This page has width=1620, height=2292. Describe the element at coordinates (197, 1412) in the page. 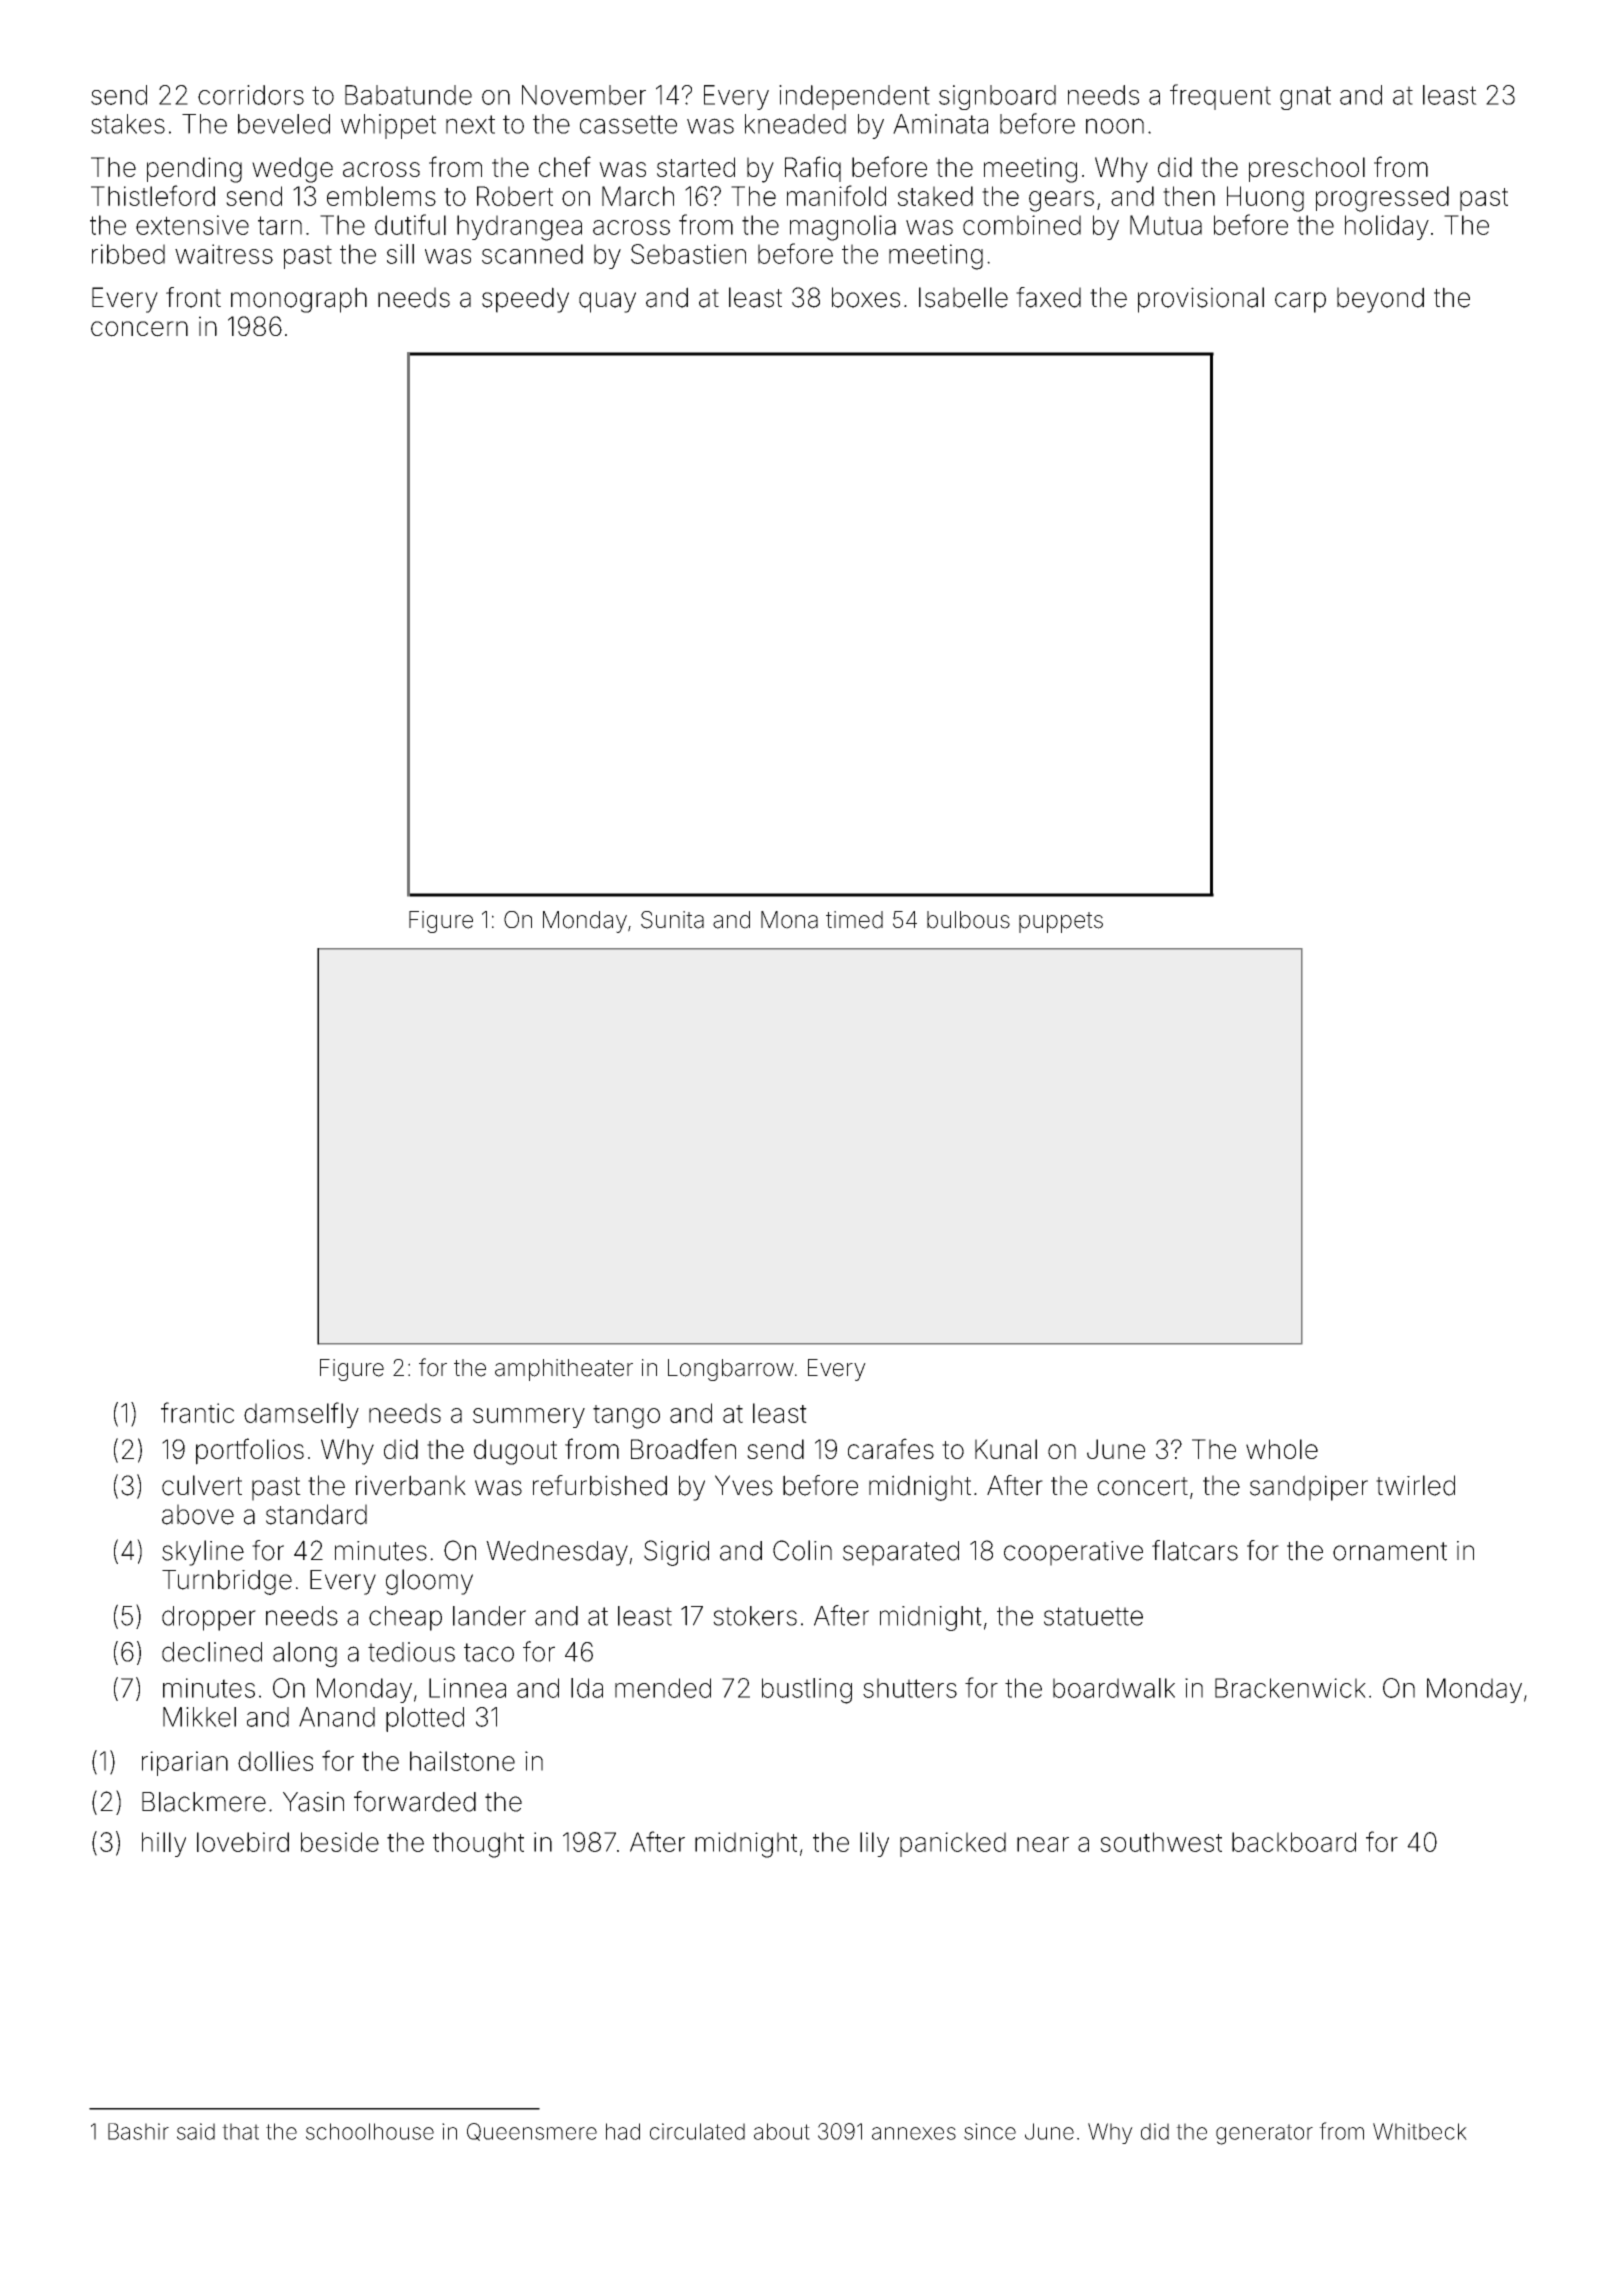

I see `frantic` at that location.
